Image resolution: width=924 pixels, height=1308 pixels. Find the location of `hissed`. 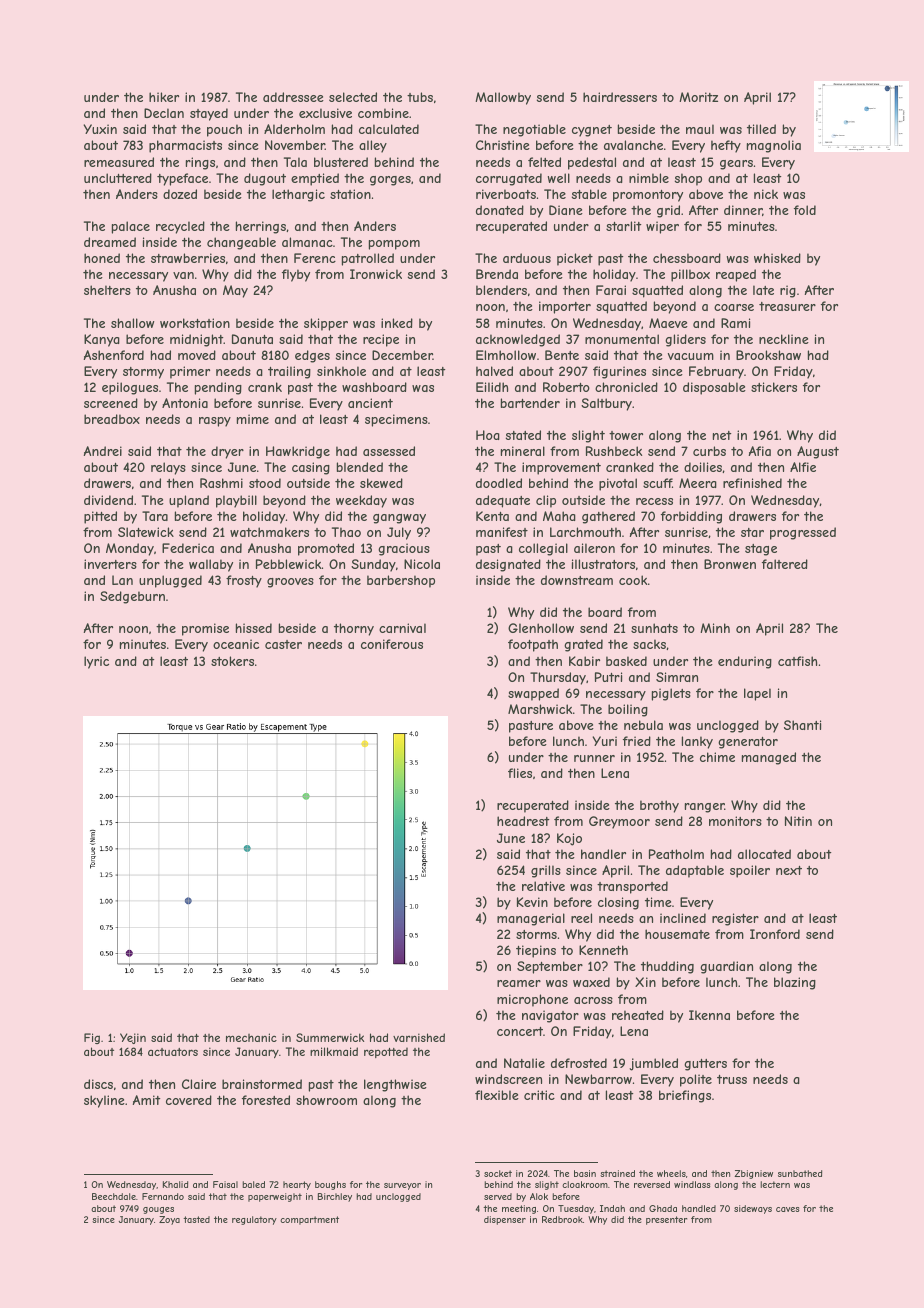

hissed is located at coordinates (254, 628).
